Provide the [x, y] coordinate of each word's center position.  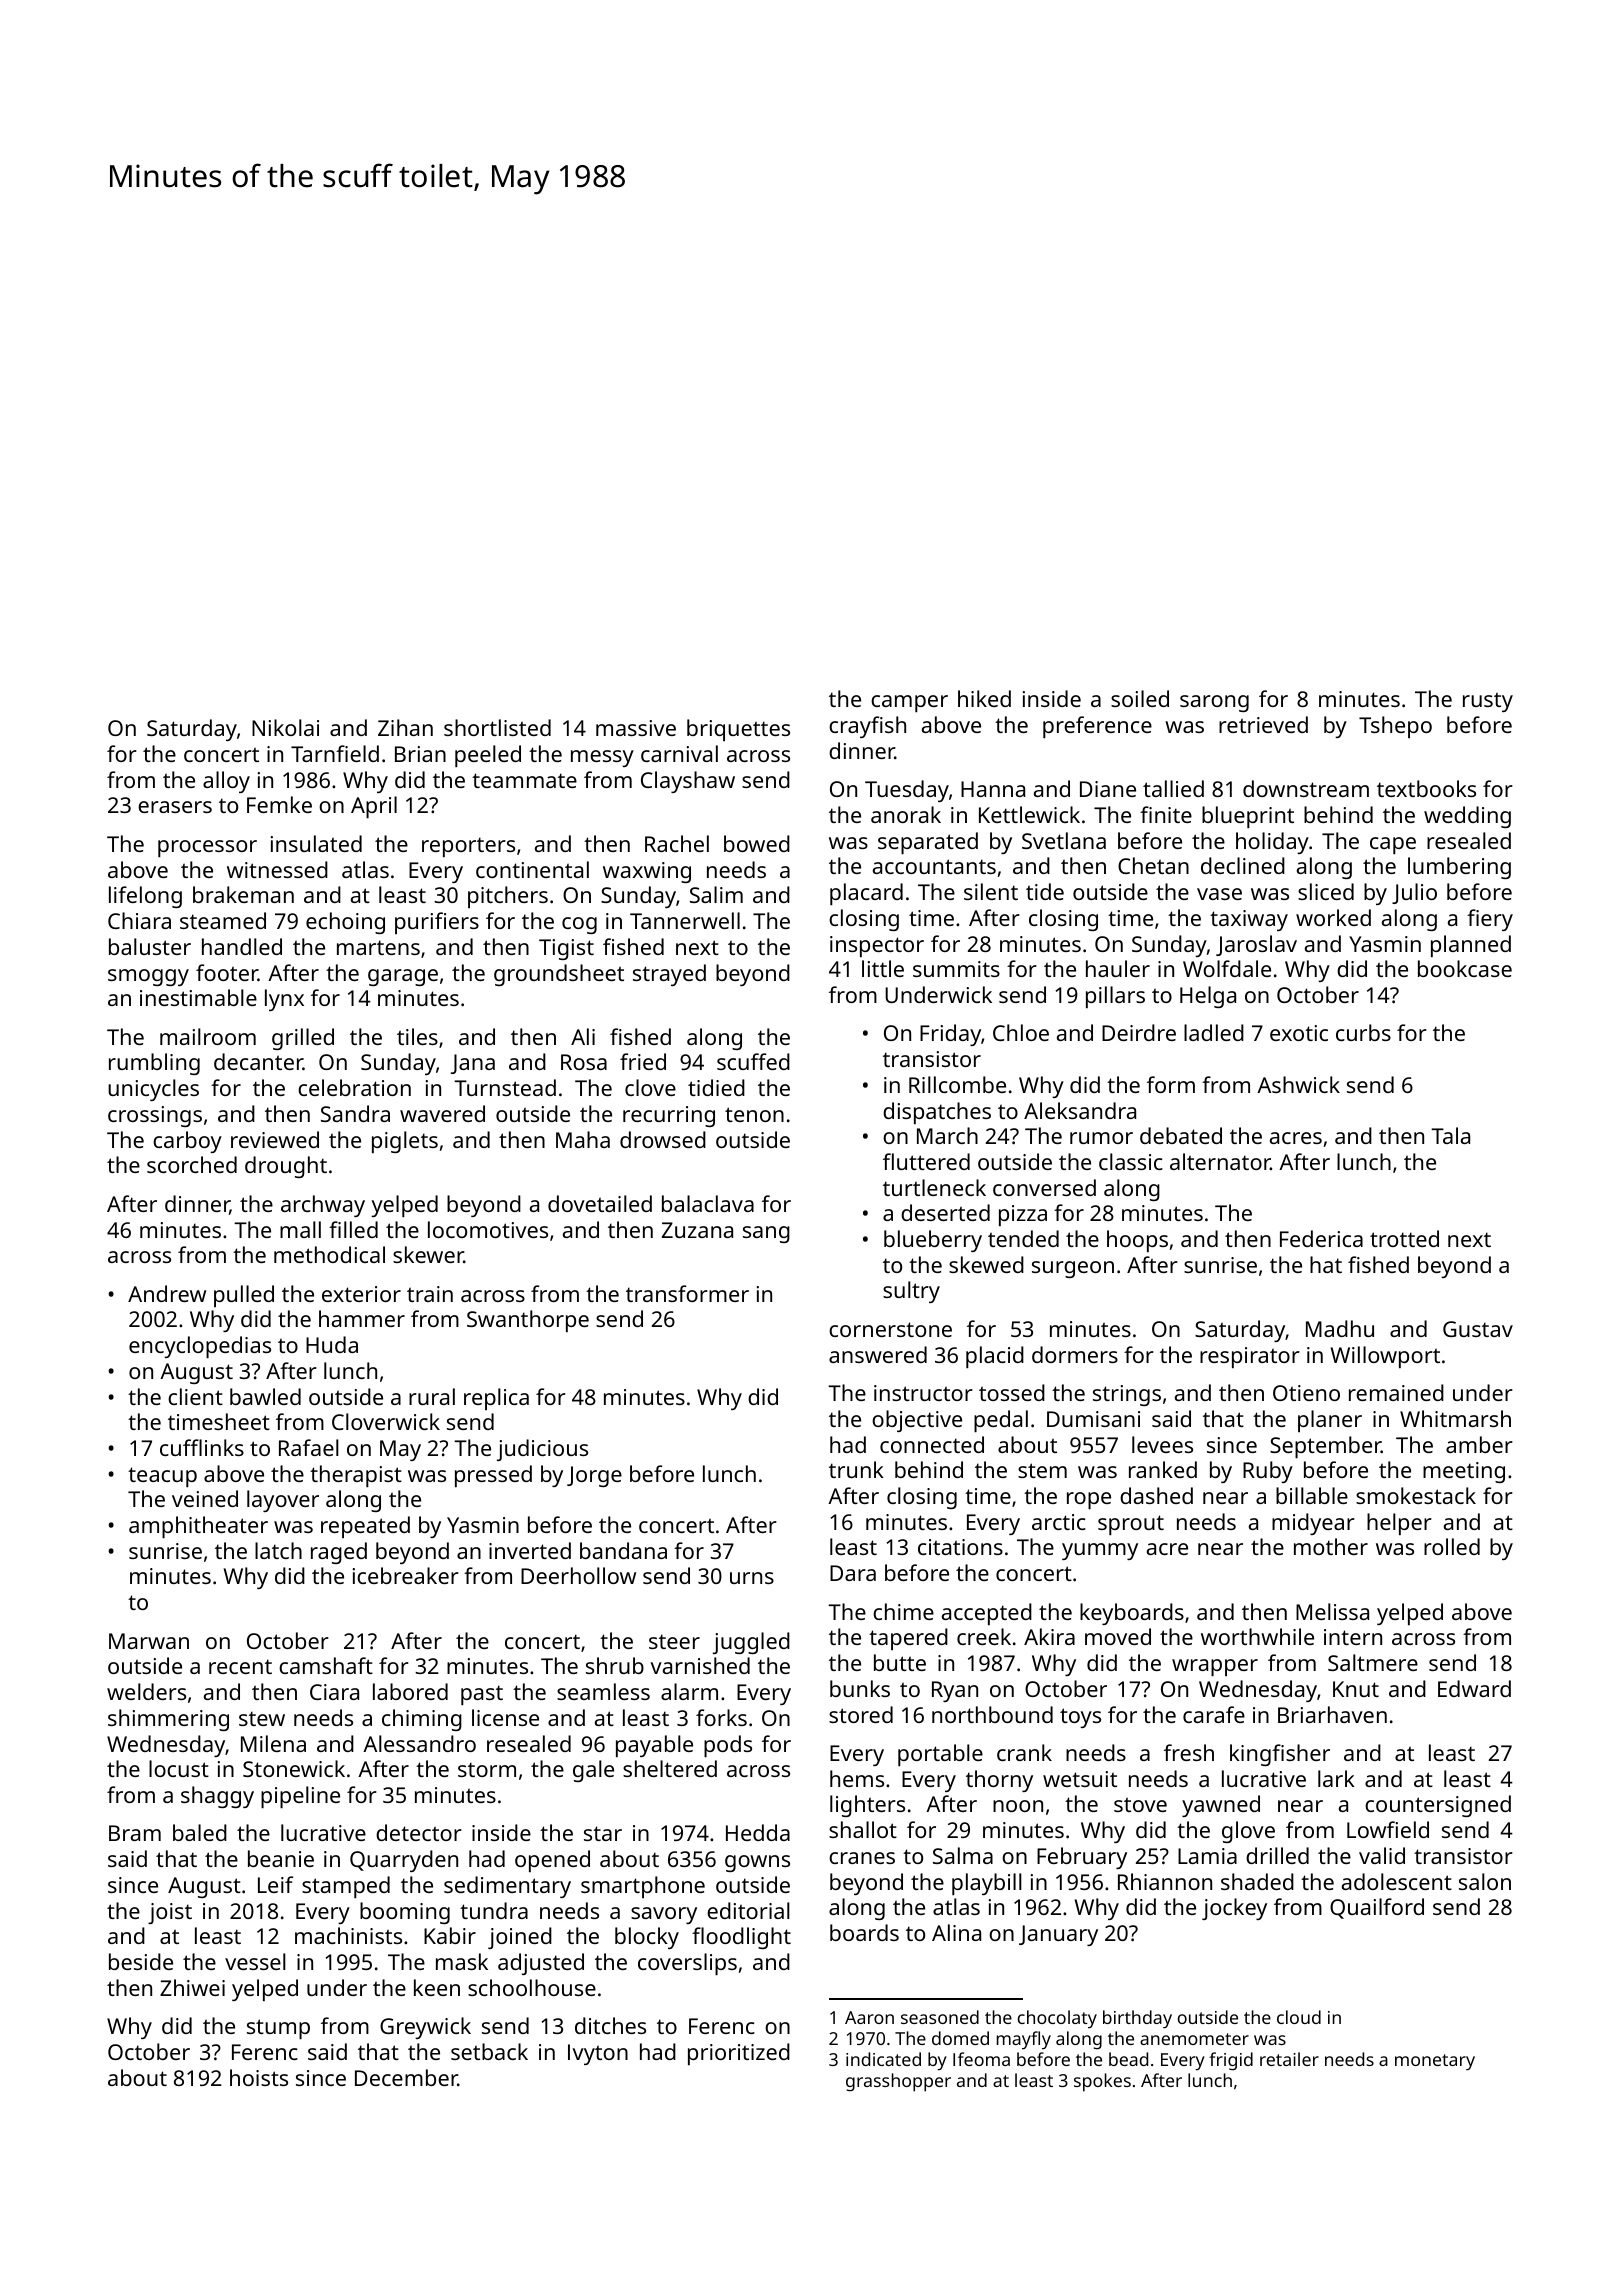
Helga [1208, 997]
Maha [583, 1139]
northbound [992, 1714]
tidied [716, 1087]
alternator [1220, 1161]
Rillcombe [957, 1084]
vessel [255, 1961]
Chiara [139, 920]
